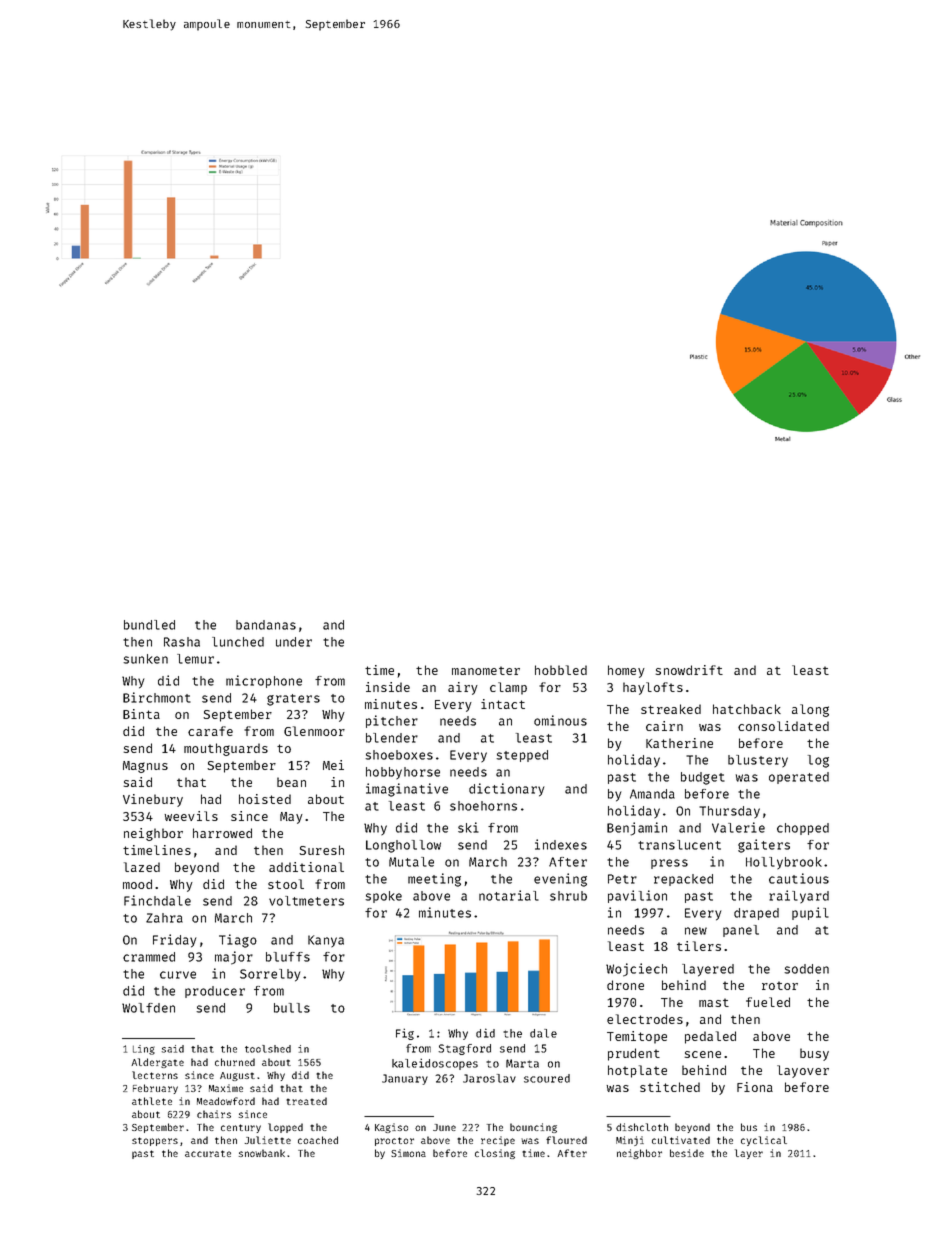 The image size is (952, 1233). I want to click on Maxime, so click(226, 1088).
